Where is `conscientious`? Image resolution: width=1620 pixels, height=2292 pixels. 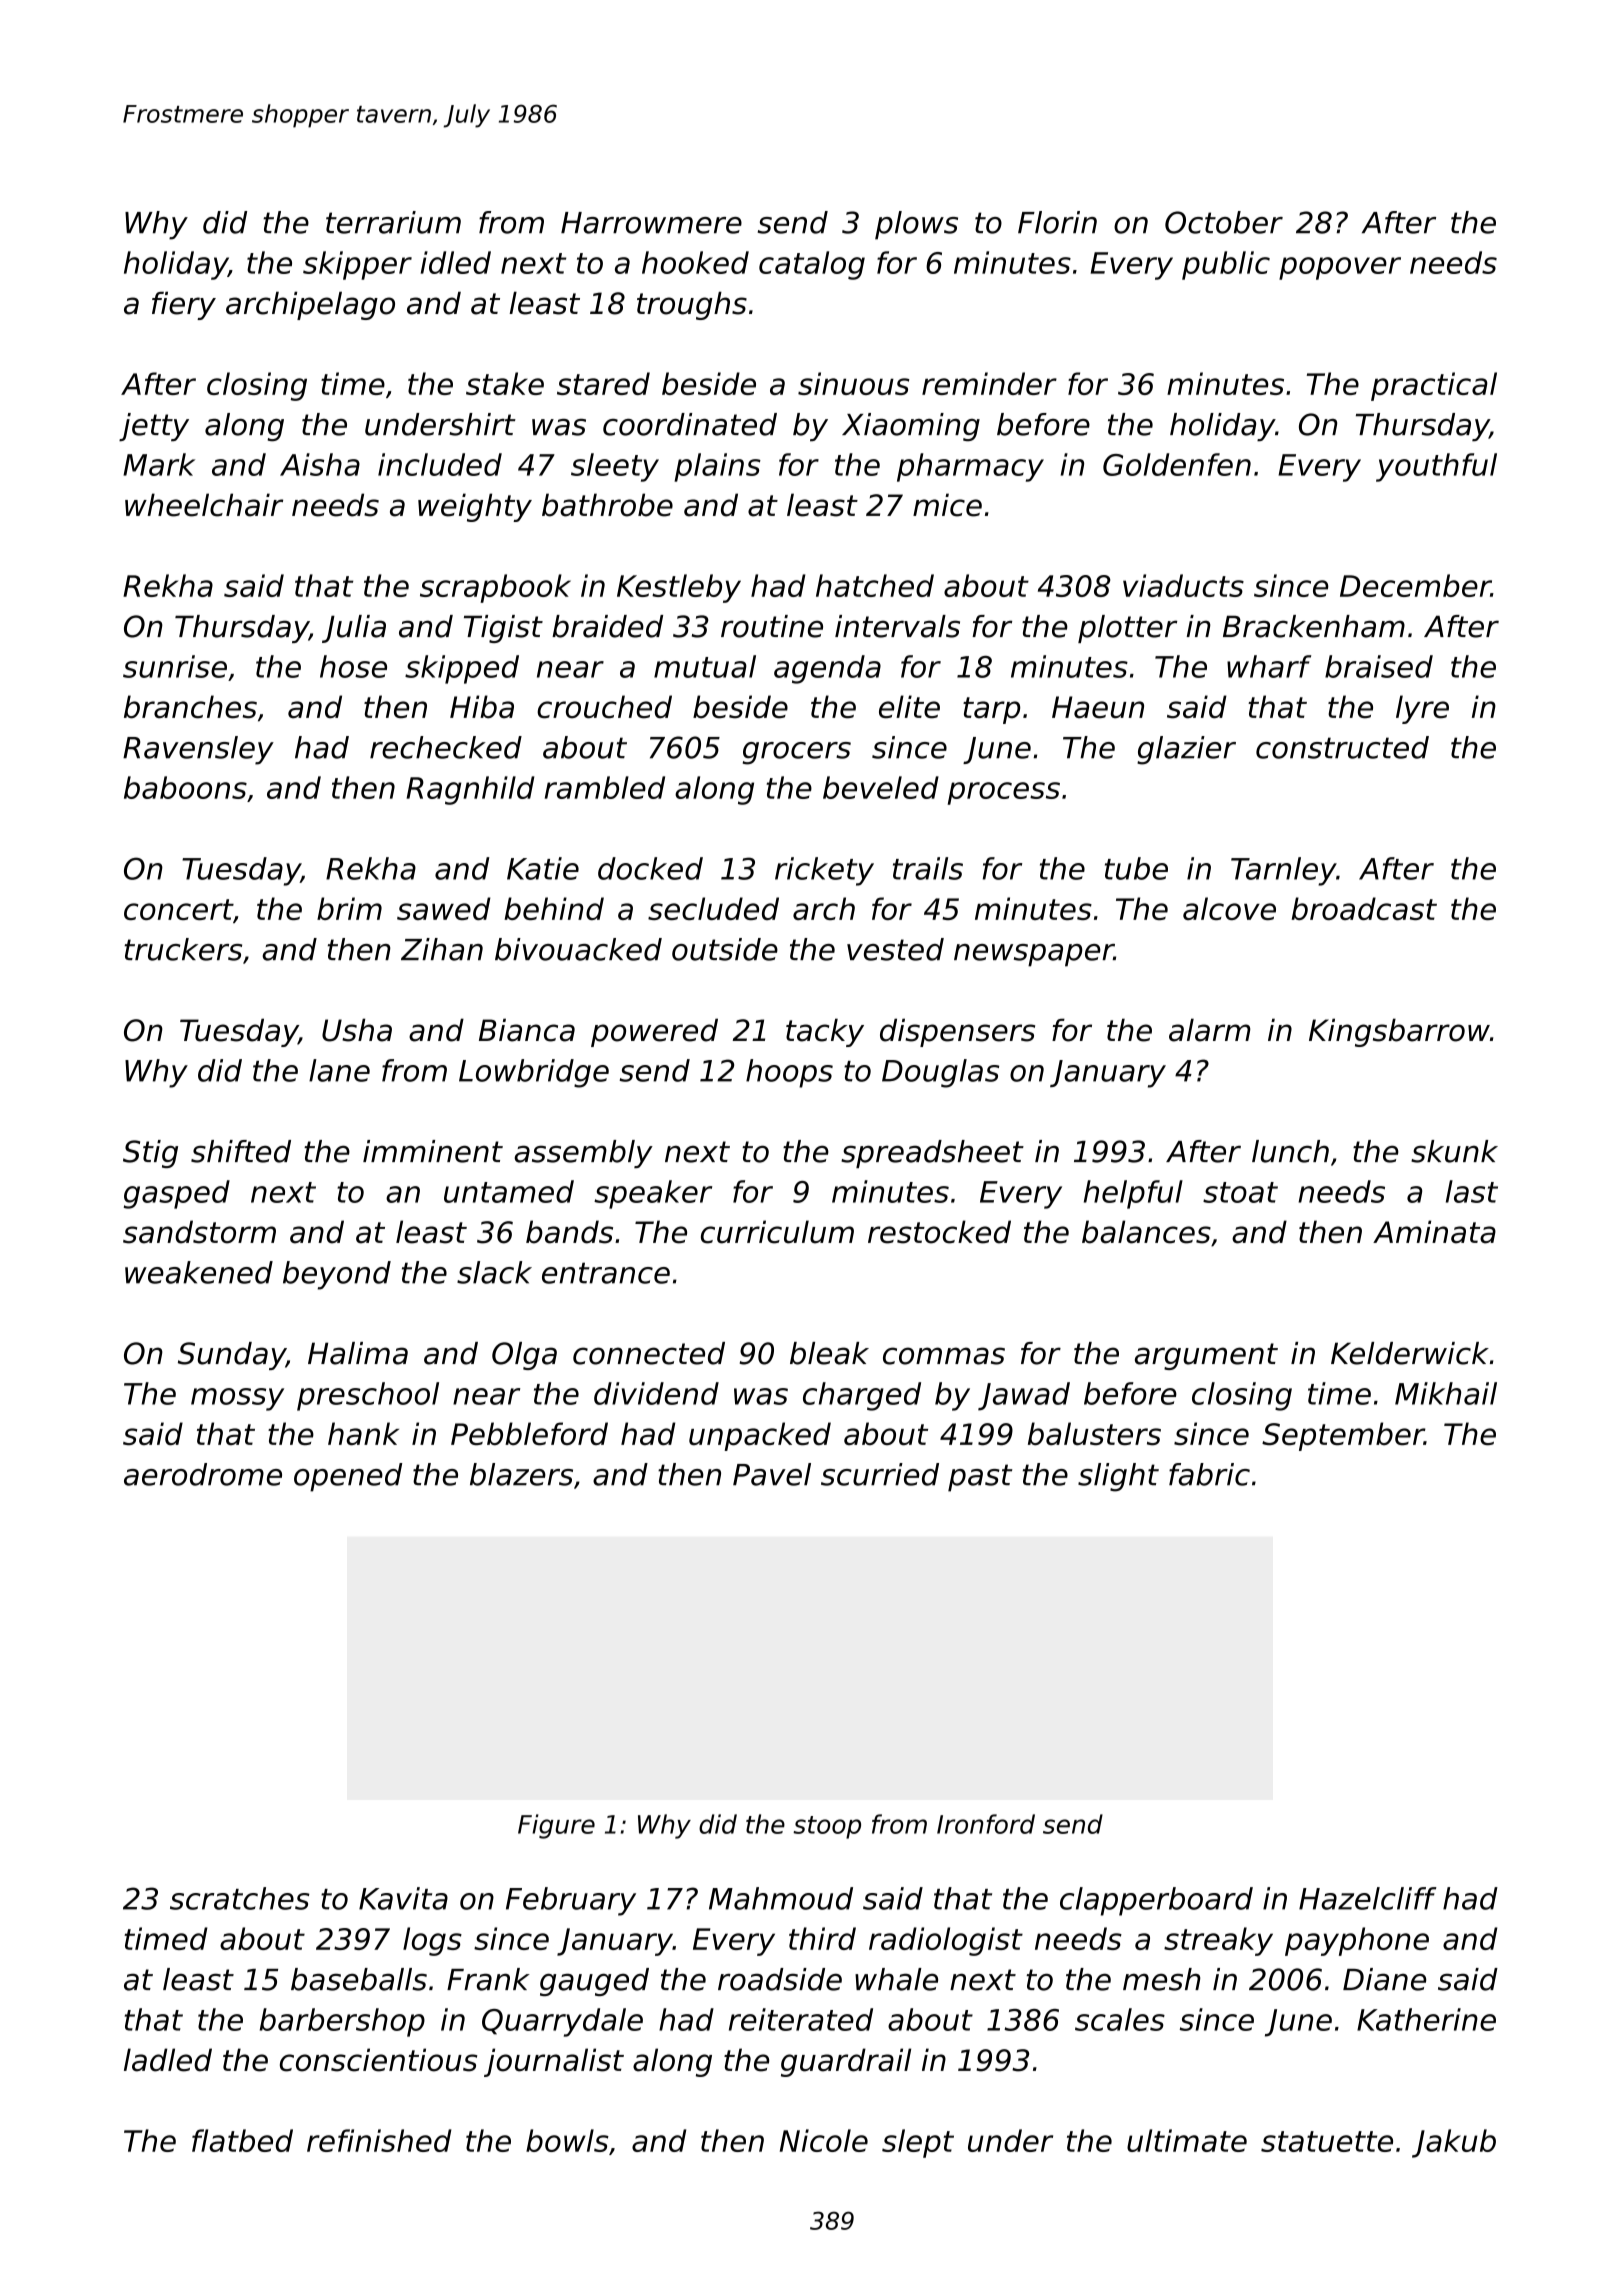 conscientious is located at coordinates (378, 2060).
